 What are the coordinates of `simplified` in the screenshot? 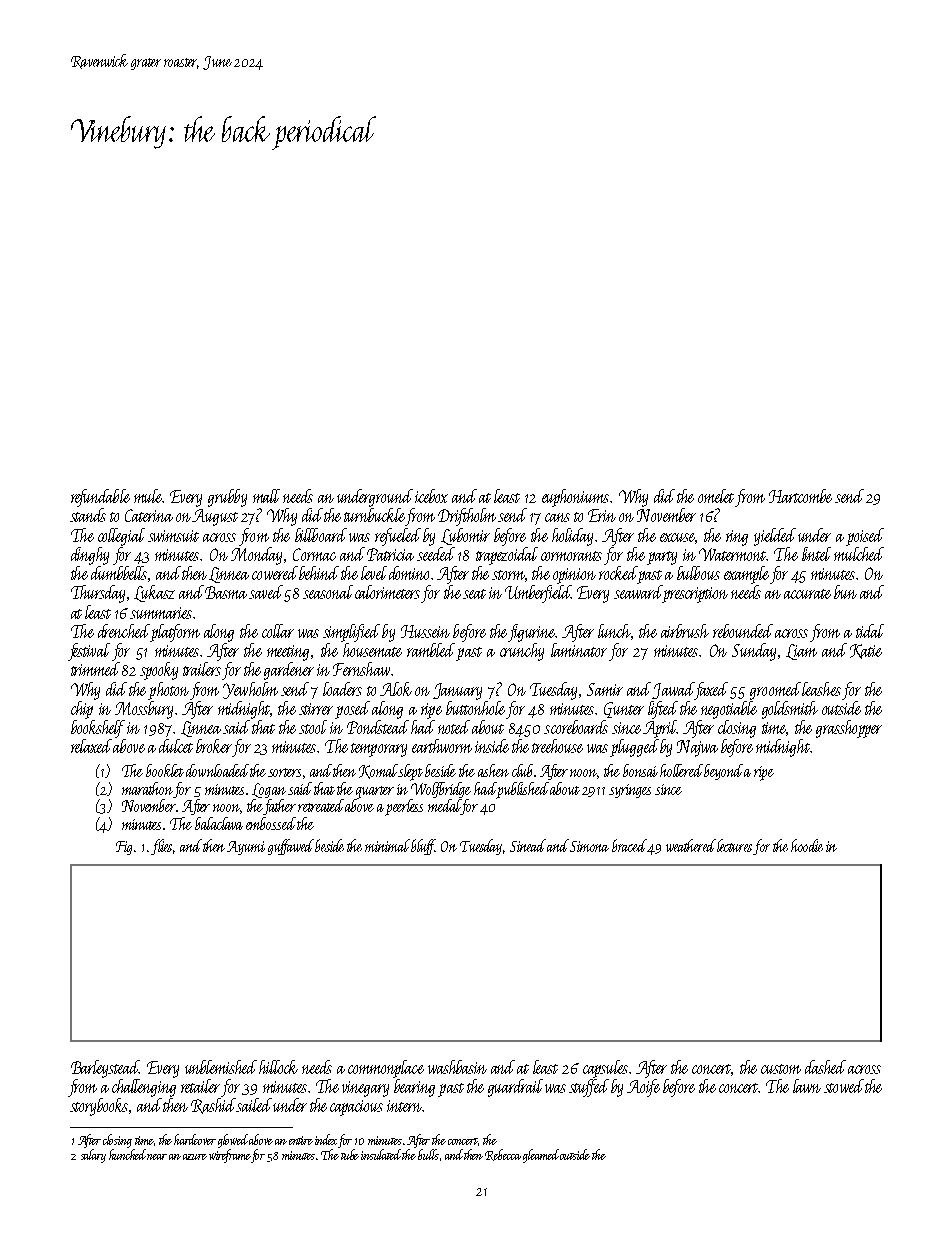 It's located at (351, 633).
